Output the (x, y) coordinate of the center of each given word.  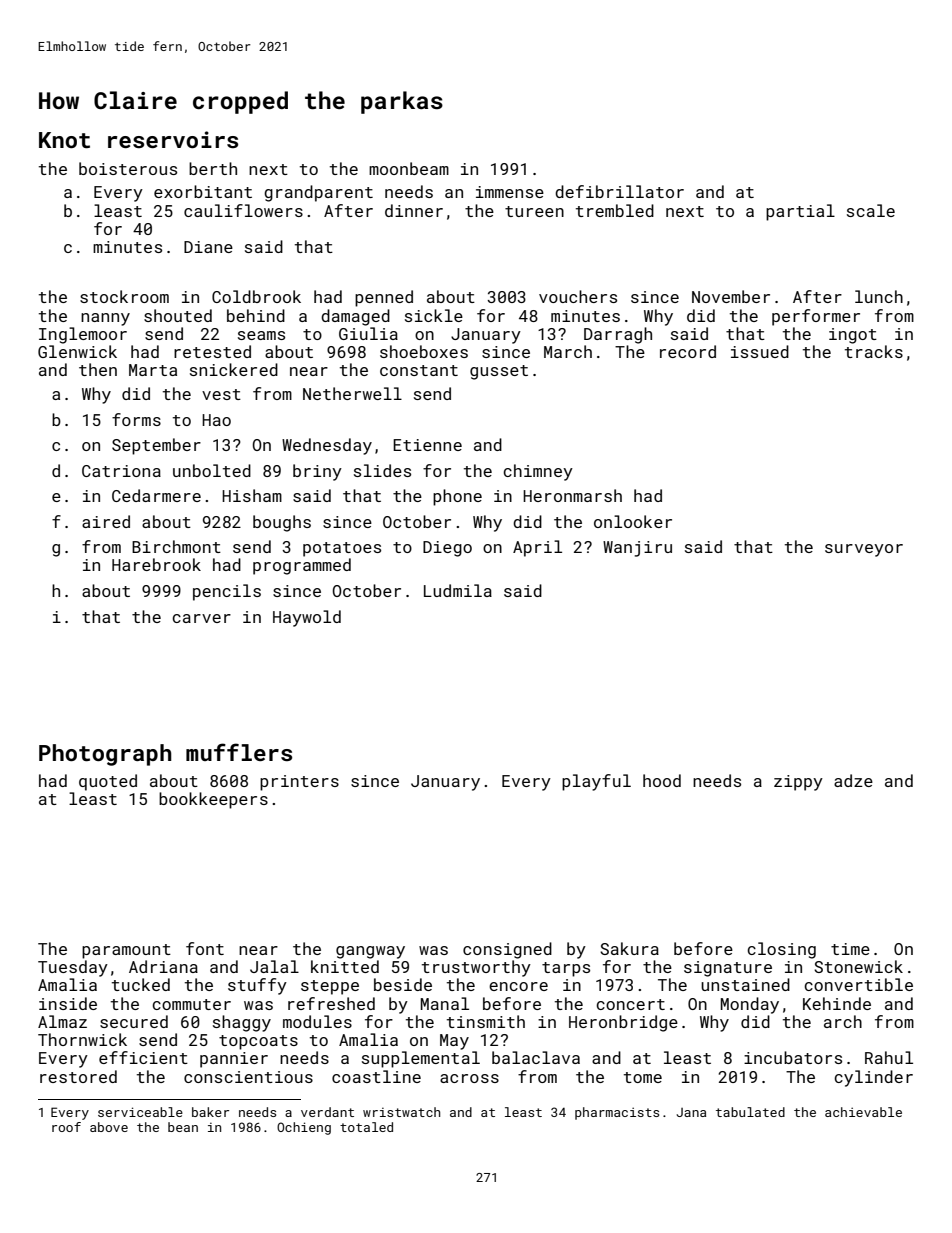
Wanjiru (637, 549)
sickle (434, 315)
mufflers (239, 752)
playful (596, 782)
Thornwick (82, 1039)
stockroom (124, 296)
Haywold (307, 618)
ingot (853, 336)
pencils (227, 592)
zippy (798, 783)
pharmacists (617, 1113)
